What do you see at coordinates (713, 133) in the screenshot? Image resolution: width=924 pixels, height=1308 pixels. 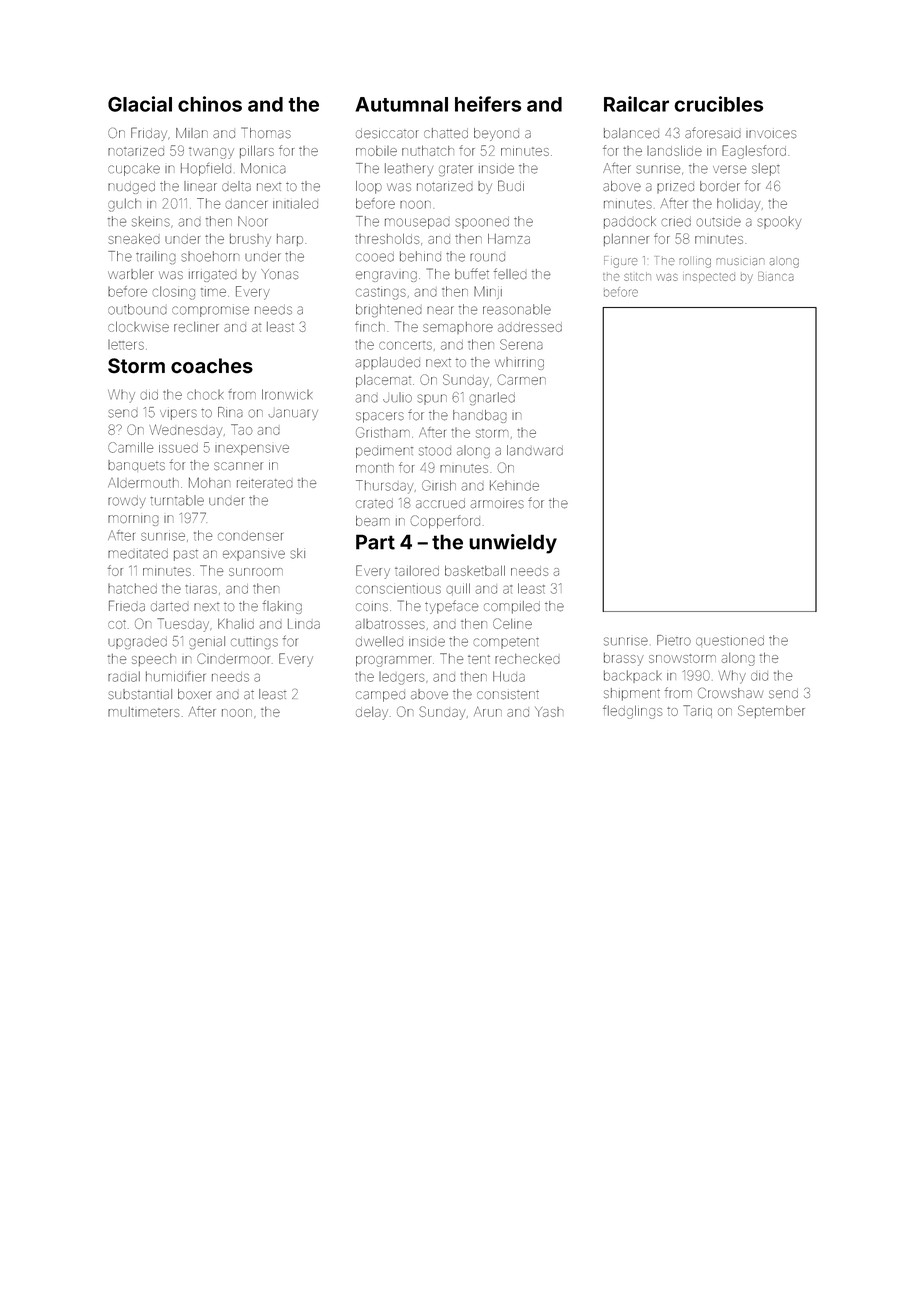 I see `aforesaid` at bounding box center [713, 133].
